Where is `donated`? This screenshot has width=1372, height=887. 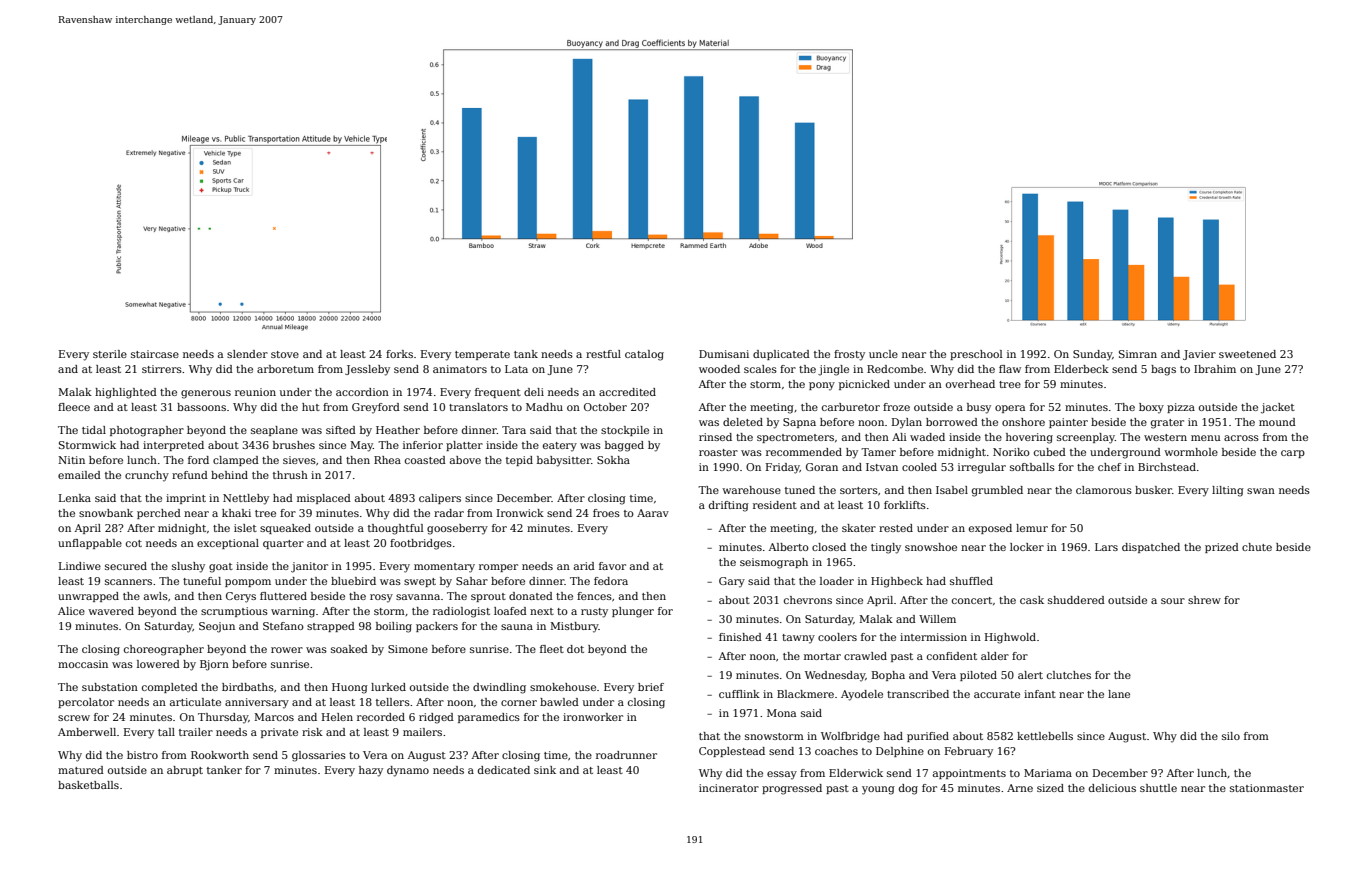 donated is located at coordinates (531, 596).
